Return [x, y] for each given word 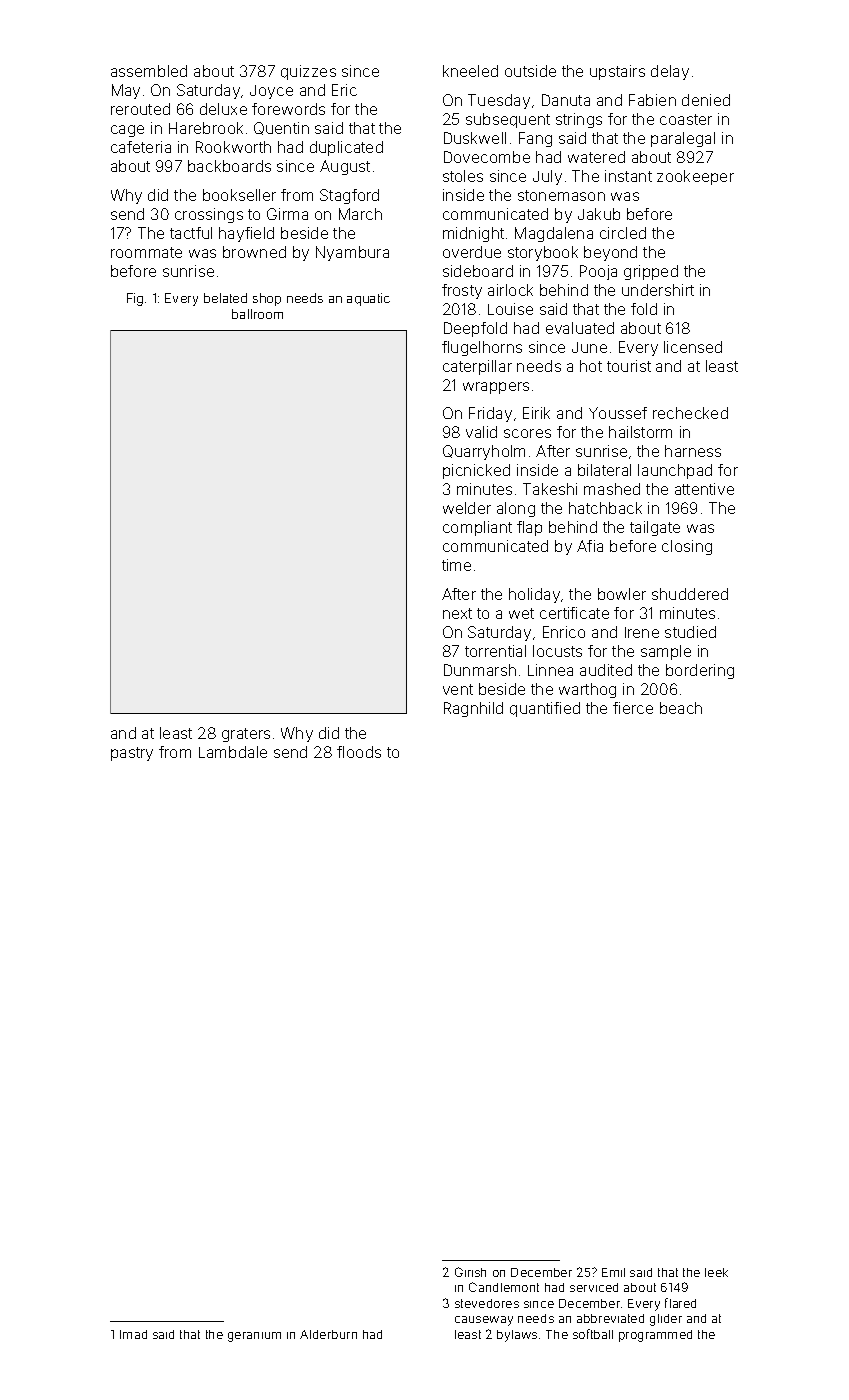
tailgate [655, 528]
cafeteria [141, 147]
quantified [545, 709]
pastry [132, 754]
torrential [495, 651]
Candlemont [504, 1287]
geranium [254, 1337]
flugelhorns [482, 348]
